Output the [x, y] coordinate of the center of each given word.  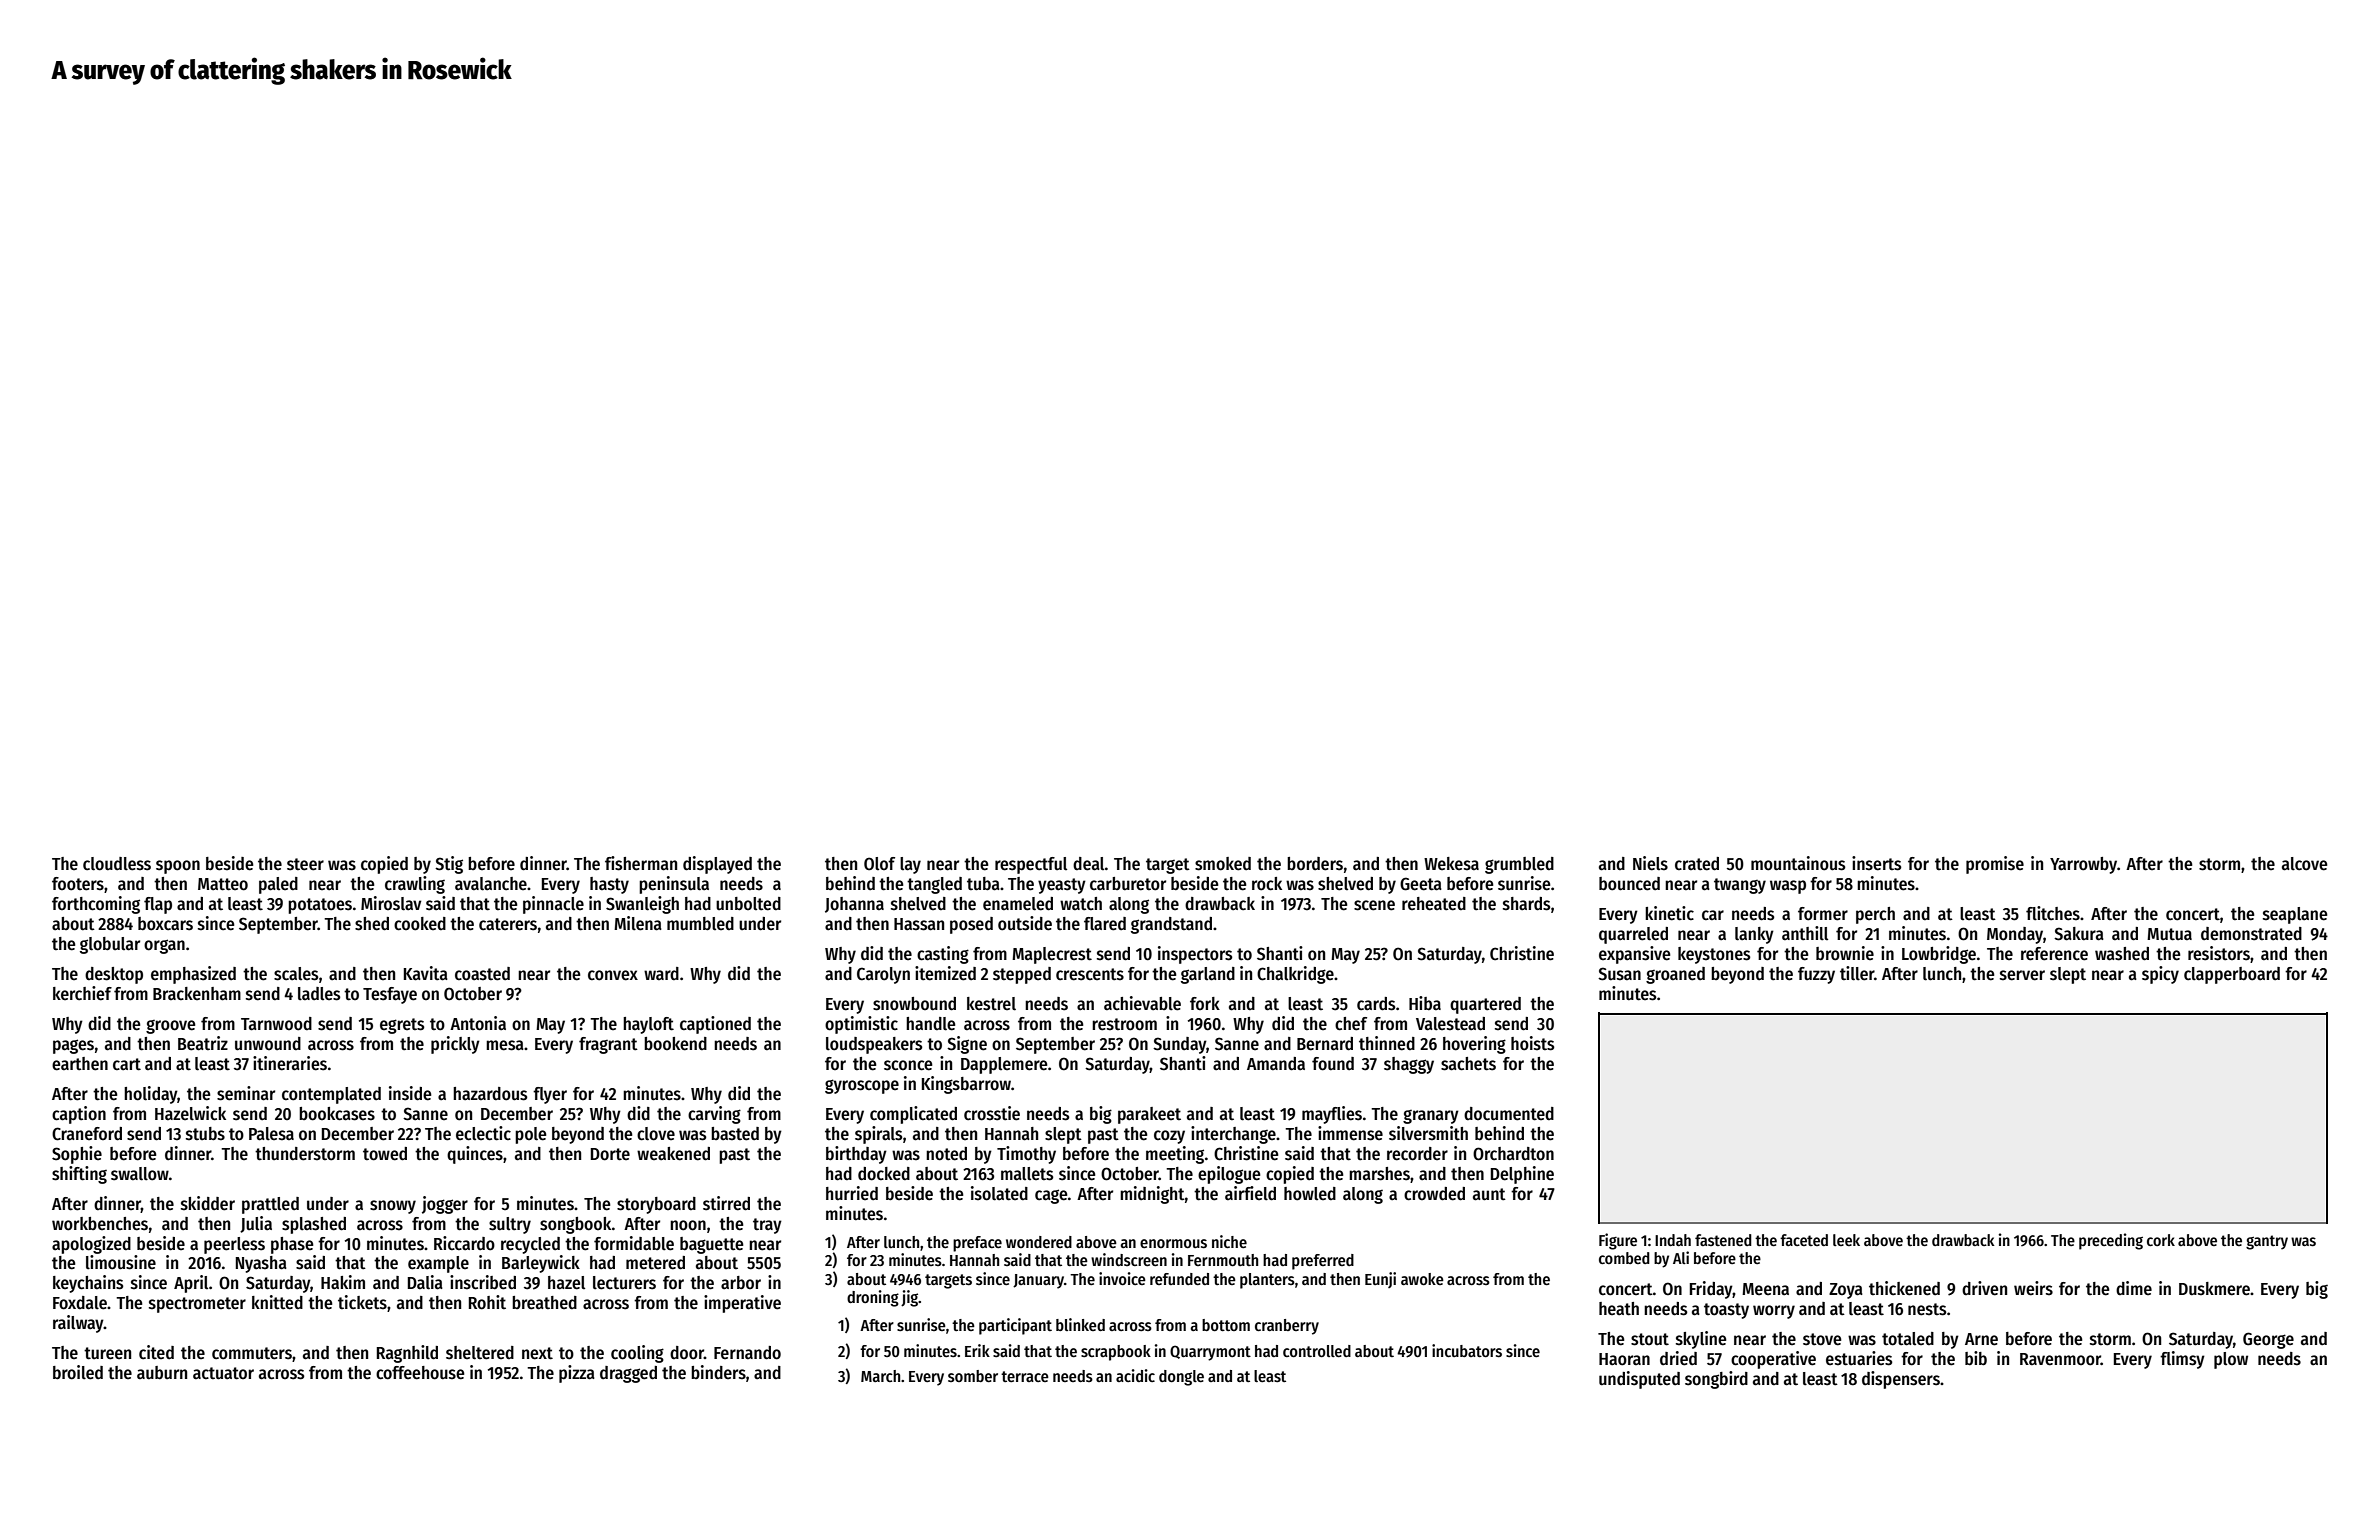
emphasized [193, 975]
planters [1267, 1281]
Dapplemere [1004, 1065]
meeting [1175, 1155]
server [2022, 975]
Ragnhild [407, 1354]
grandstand [1171, 925]
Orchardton [1513, 1154]
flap [158, 905]
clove [656, 1134]
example [438, 1264]
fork [1205, 1004]
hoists [1532, 1043]
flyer [550, 1095]
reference [2054, 954]
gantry [2267, 1242]
